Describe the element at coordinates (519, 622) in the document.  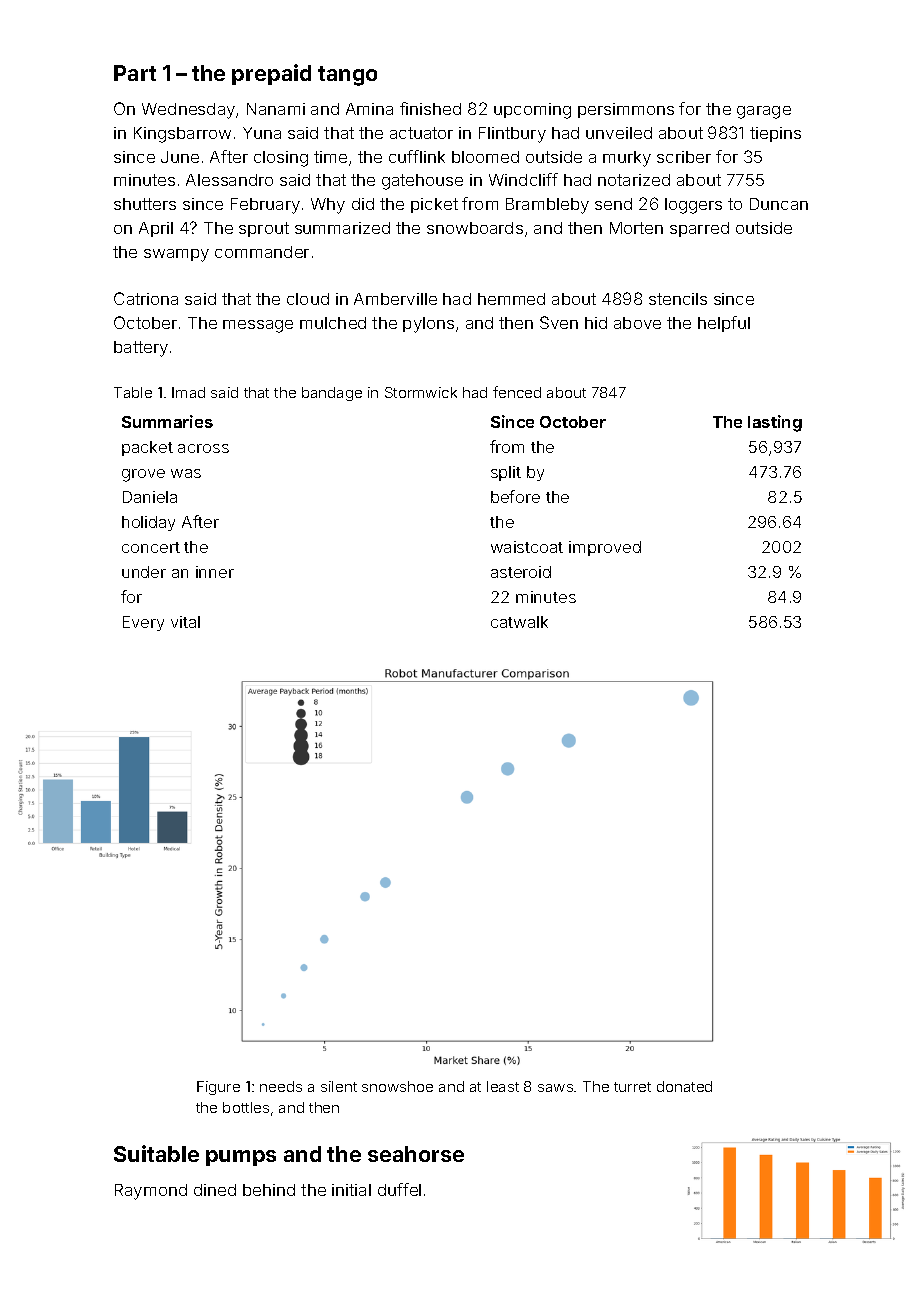
I see `catwalk` at that location.
